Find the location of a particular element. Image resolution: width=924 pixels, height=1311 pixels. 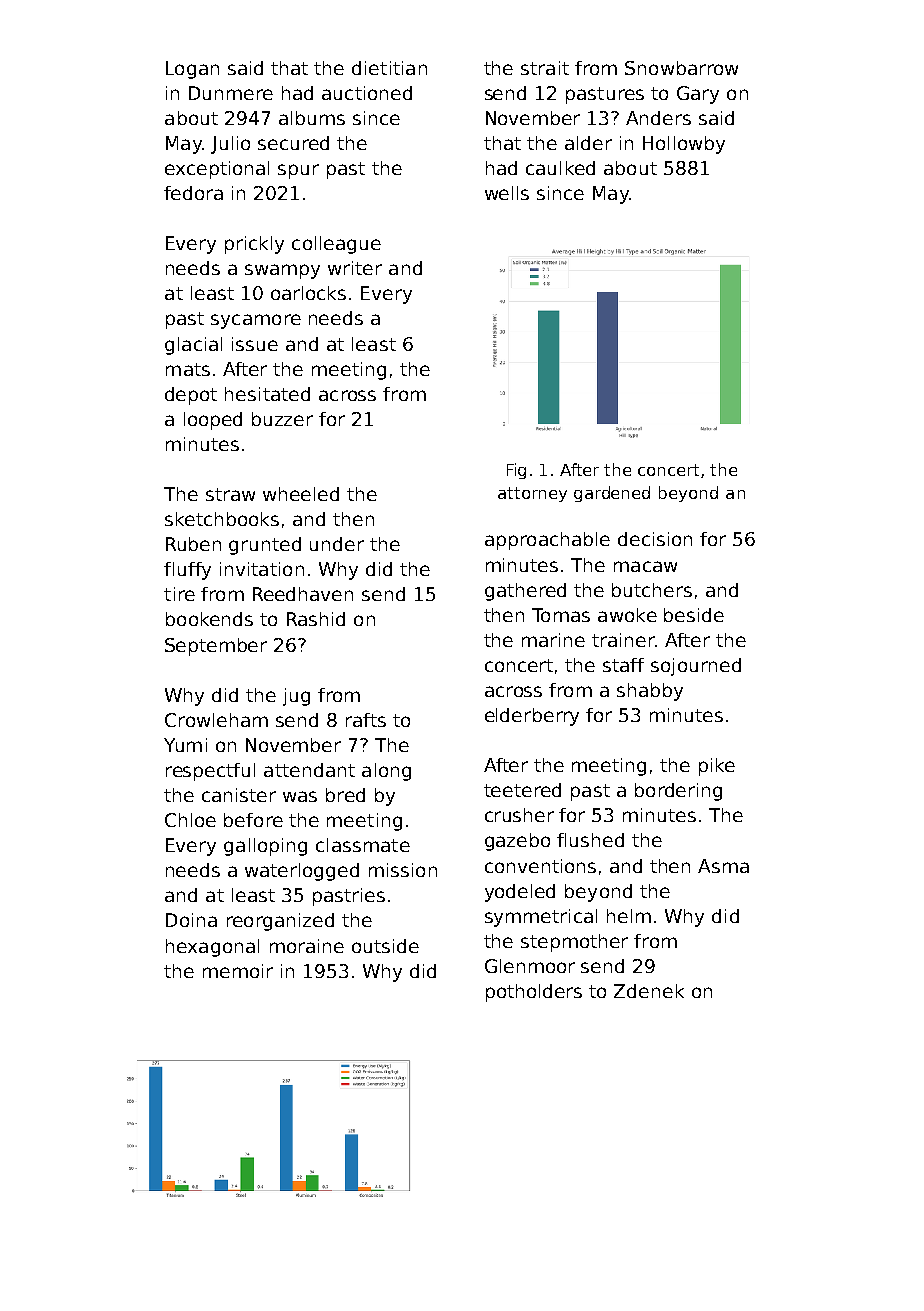

gardened is located at coordinates (612, 494).
